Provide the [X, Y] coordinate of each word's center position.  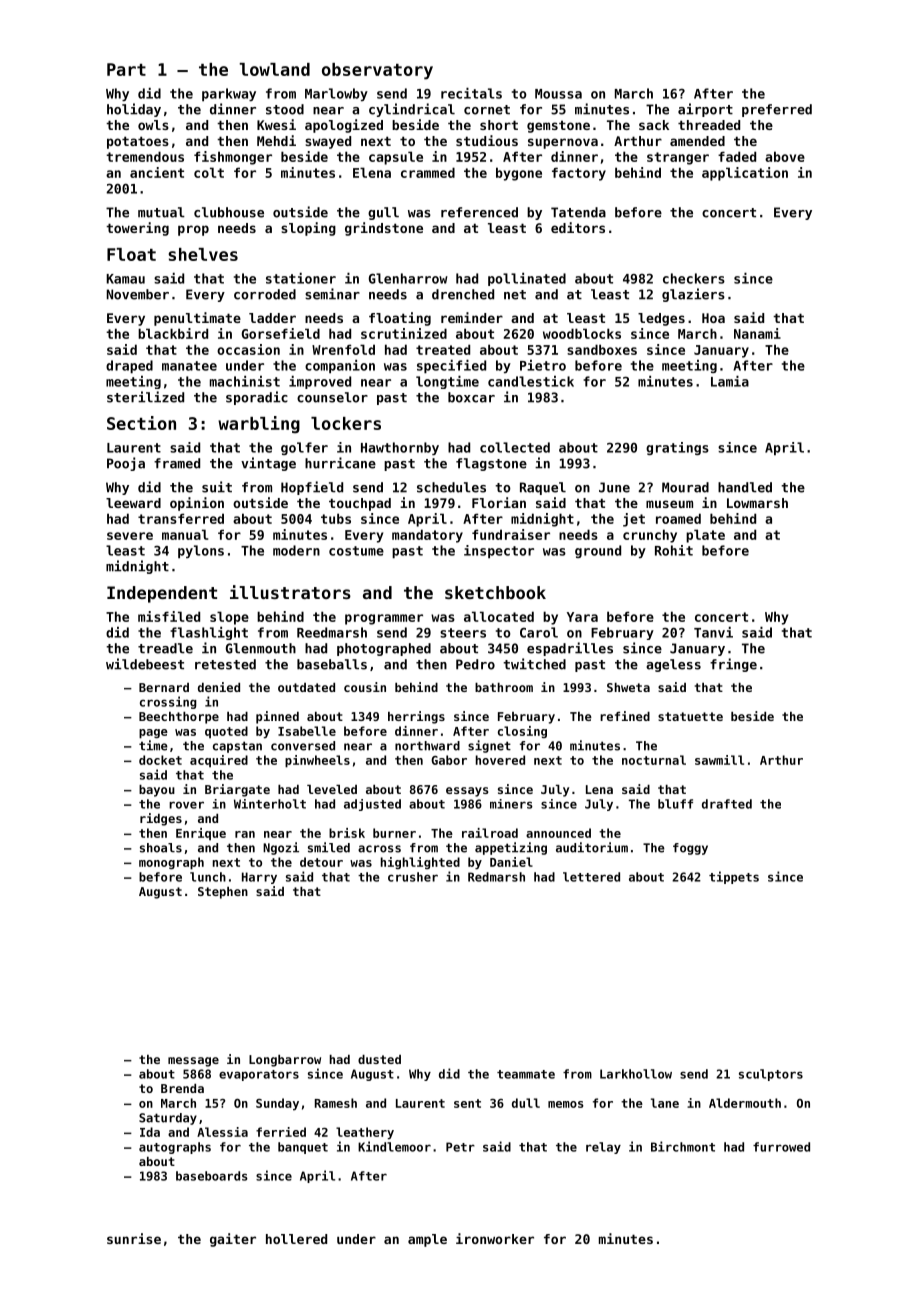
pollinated [527, 279]
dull [526, 1103]
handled [745, 487]
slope [229, 618]
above [785, 156]
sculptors [771, 1075]
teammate [526, 1074]
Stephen [223, 893]
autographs [175, 1148]
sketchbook [495, 592]
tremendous [145, 156]
